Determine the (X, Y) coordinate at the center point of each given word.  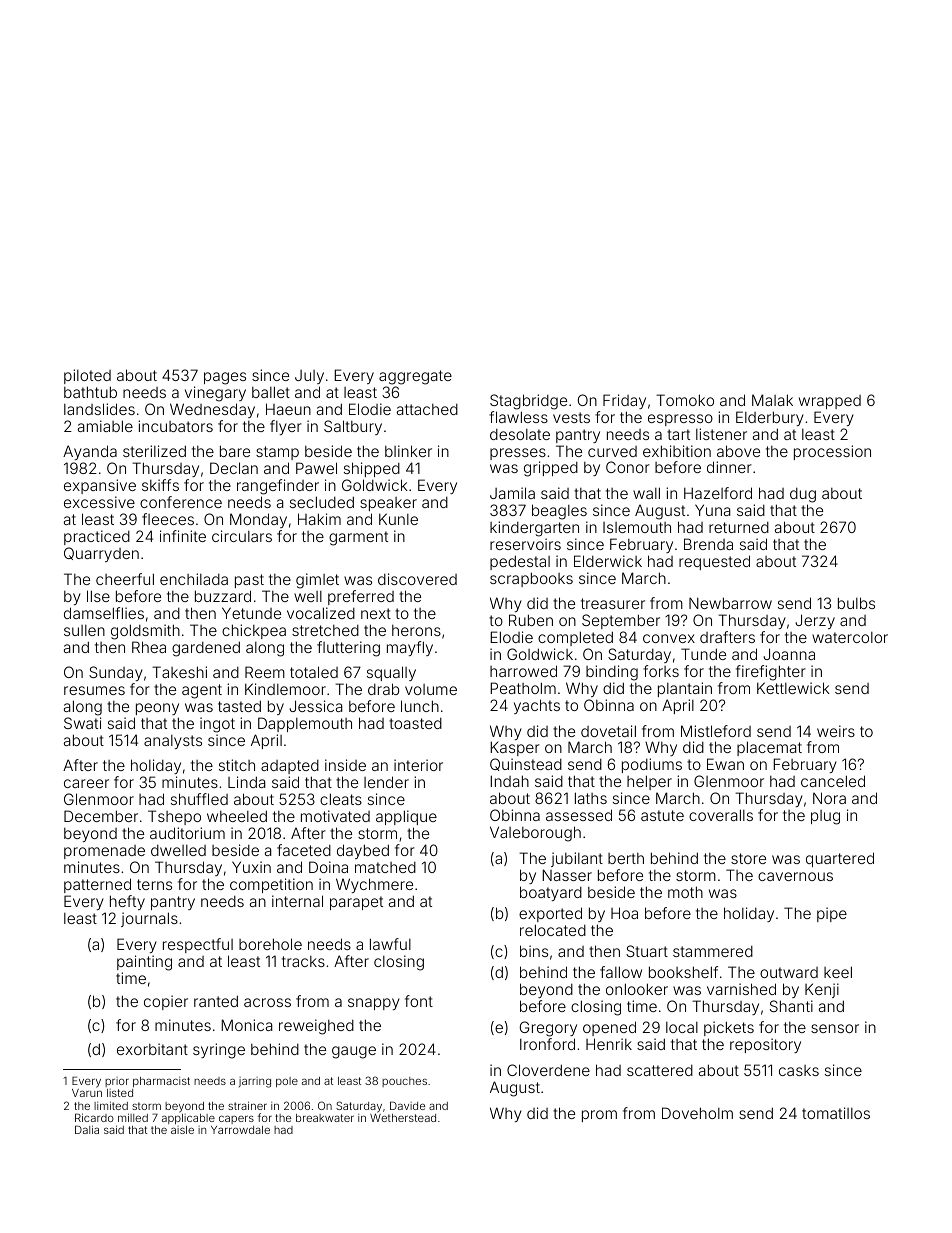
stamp (277, 453)
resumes (94, 690)
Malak (772, 400)
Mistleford (716, 731)
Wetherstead (403, 1117)
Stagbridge (528, 402)
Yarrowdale (240, 1130)
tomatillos (836, 1113)
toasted (415, 723)
